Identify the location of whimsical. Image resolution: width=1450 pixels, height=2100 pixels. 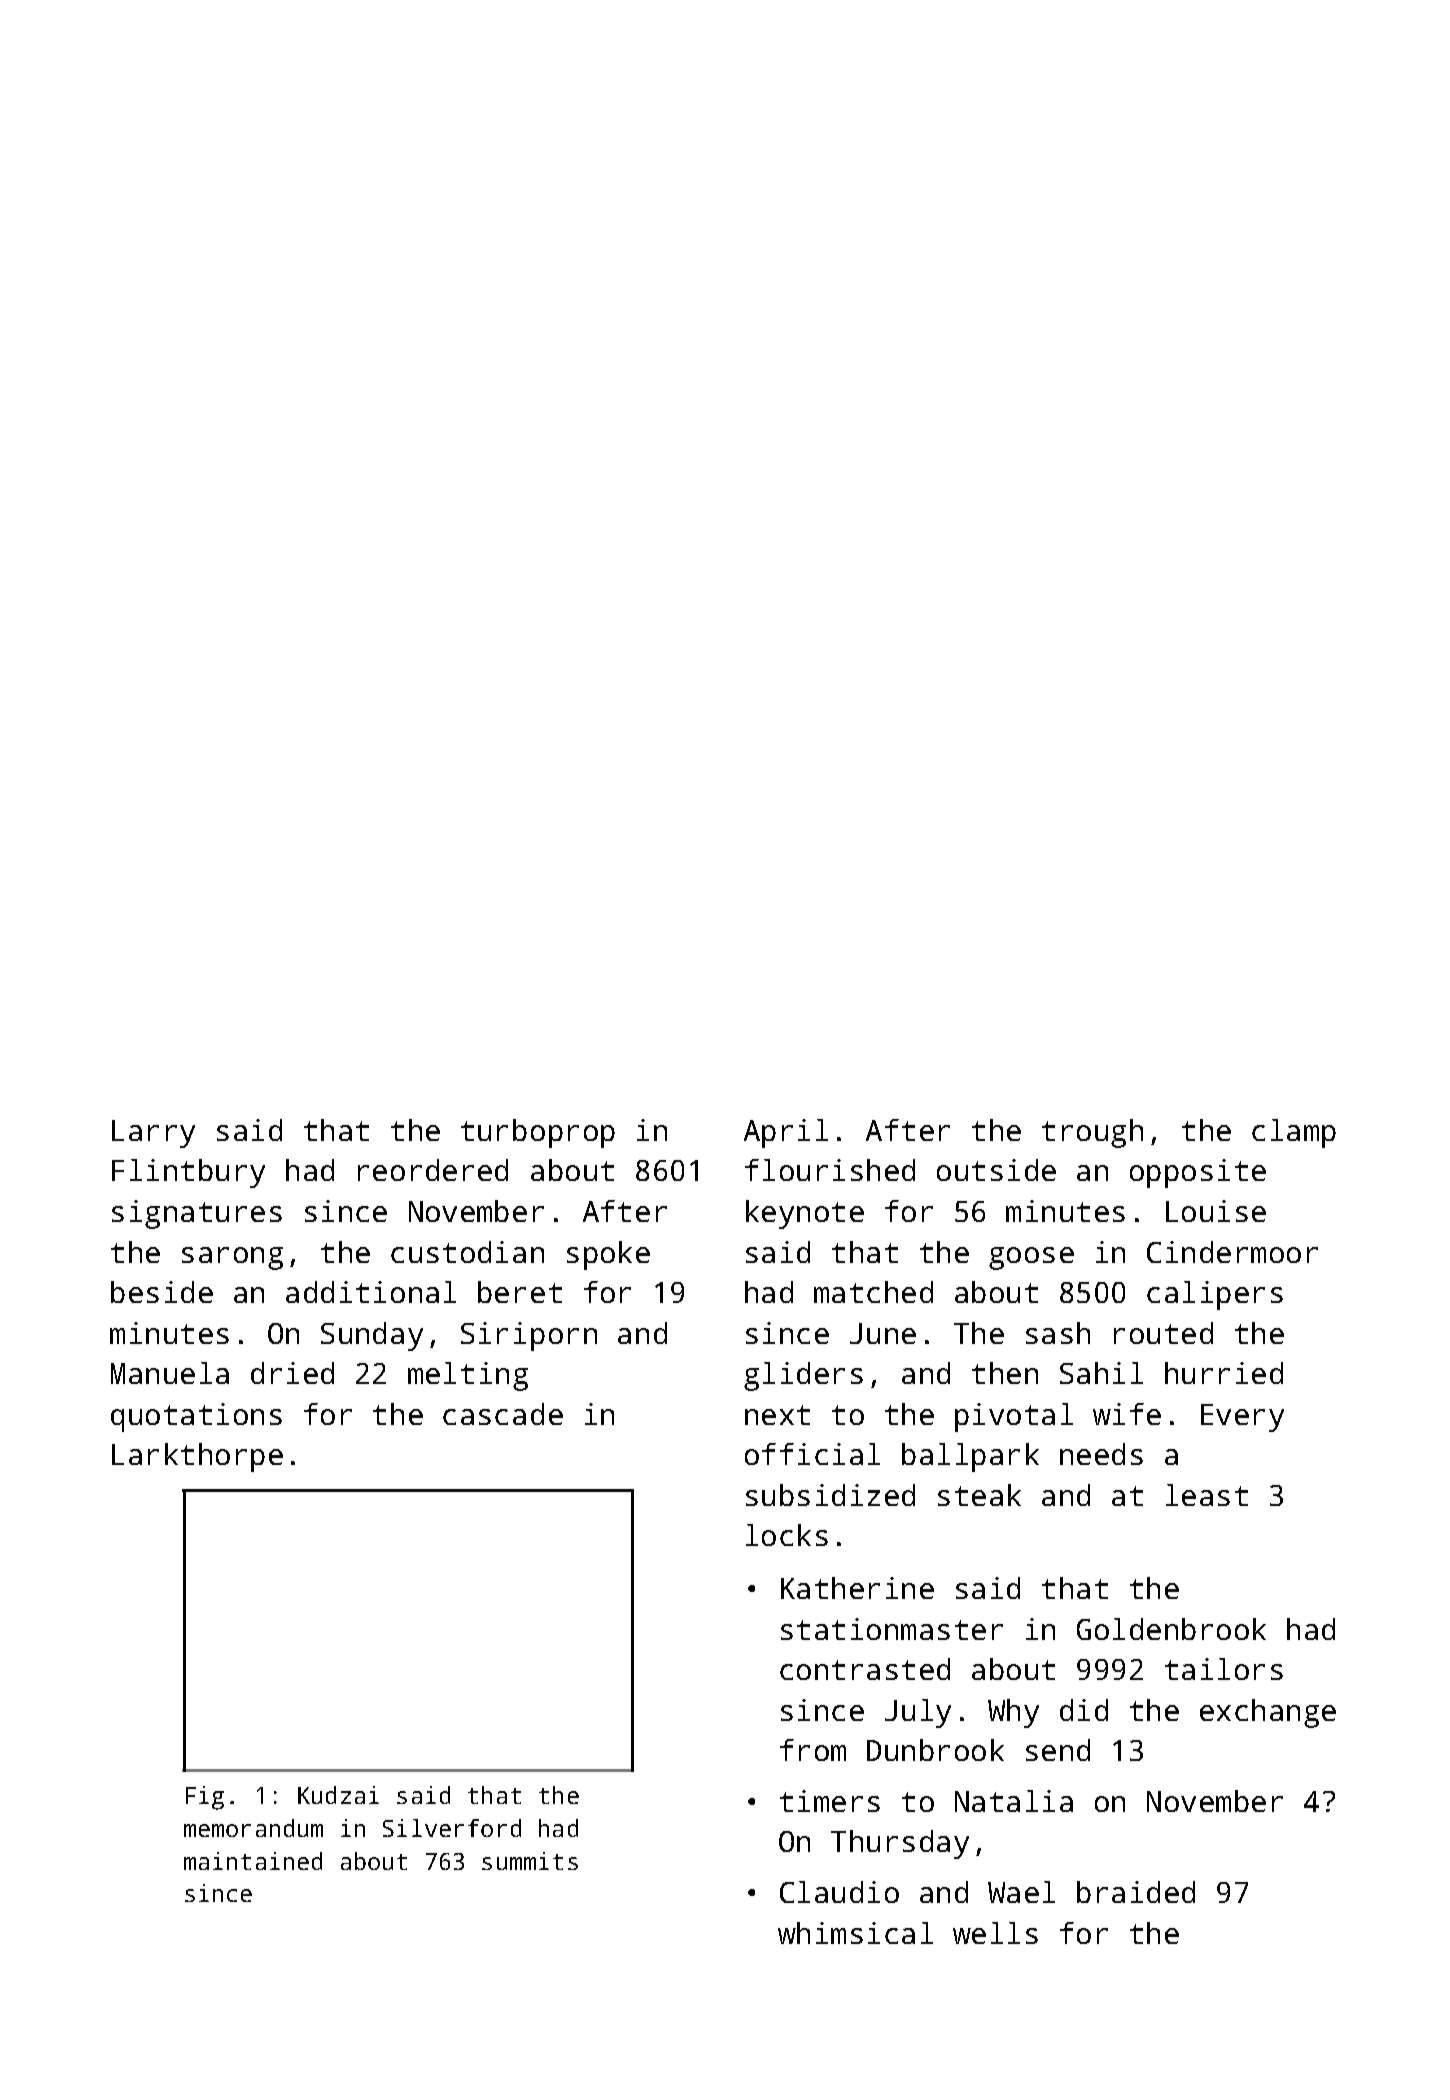
(855, 1933).
